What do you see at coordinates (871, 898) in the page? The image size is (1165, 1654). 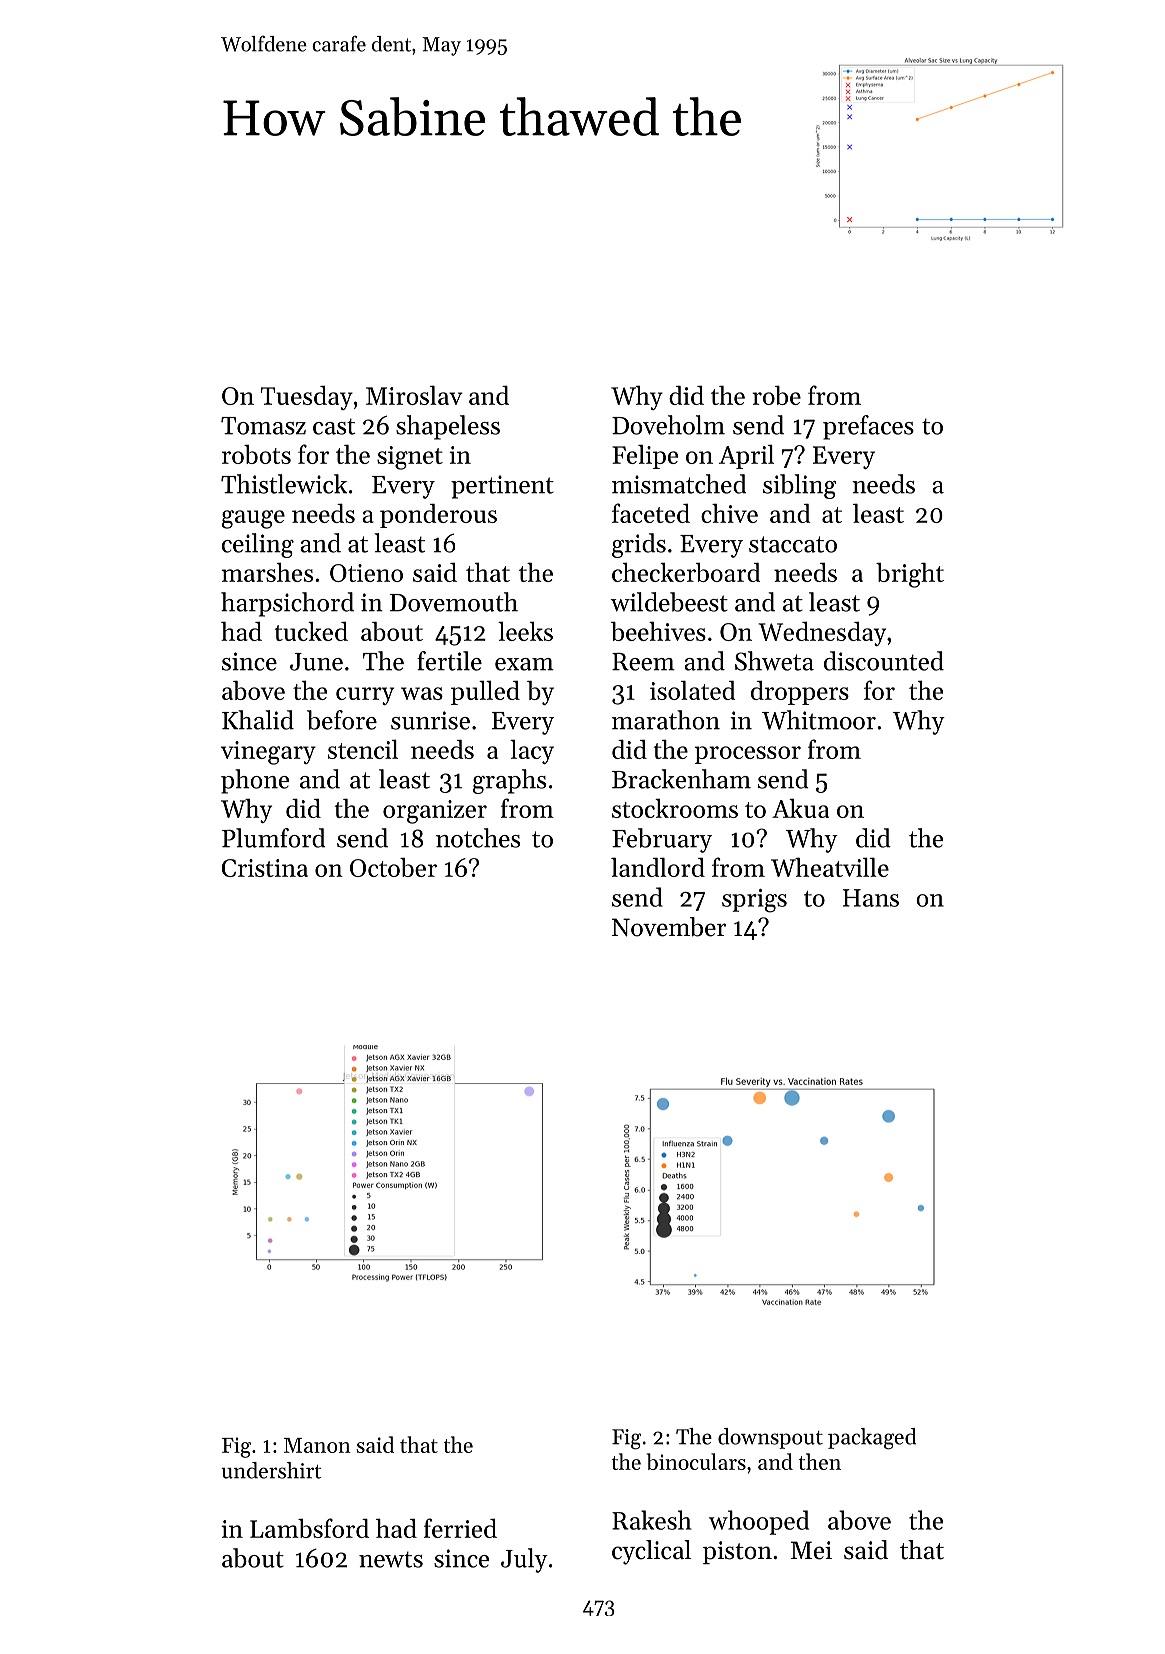 I see `Hans` at bounding box center [871, 898].
